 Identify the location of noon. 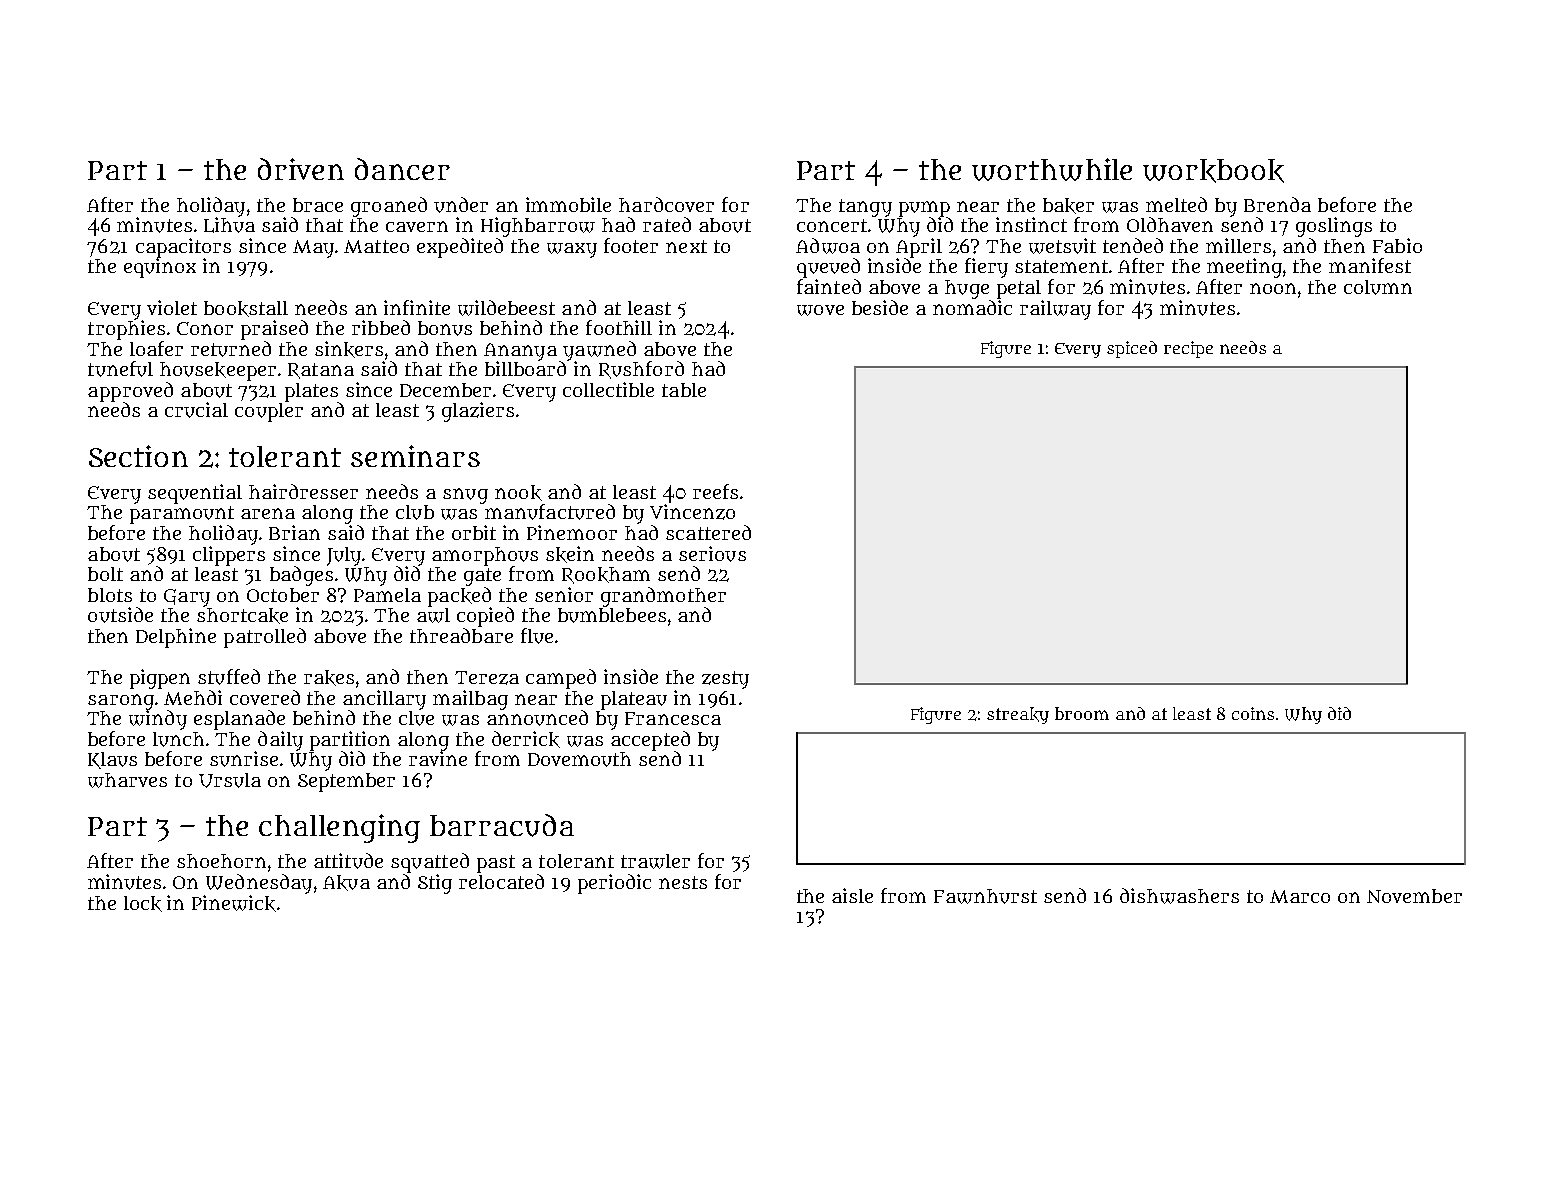
(1273, 288).
